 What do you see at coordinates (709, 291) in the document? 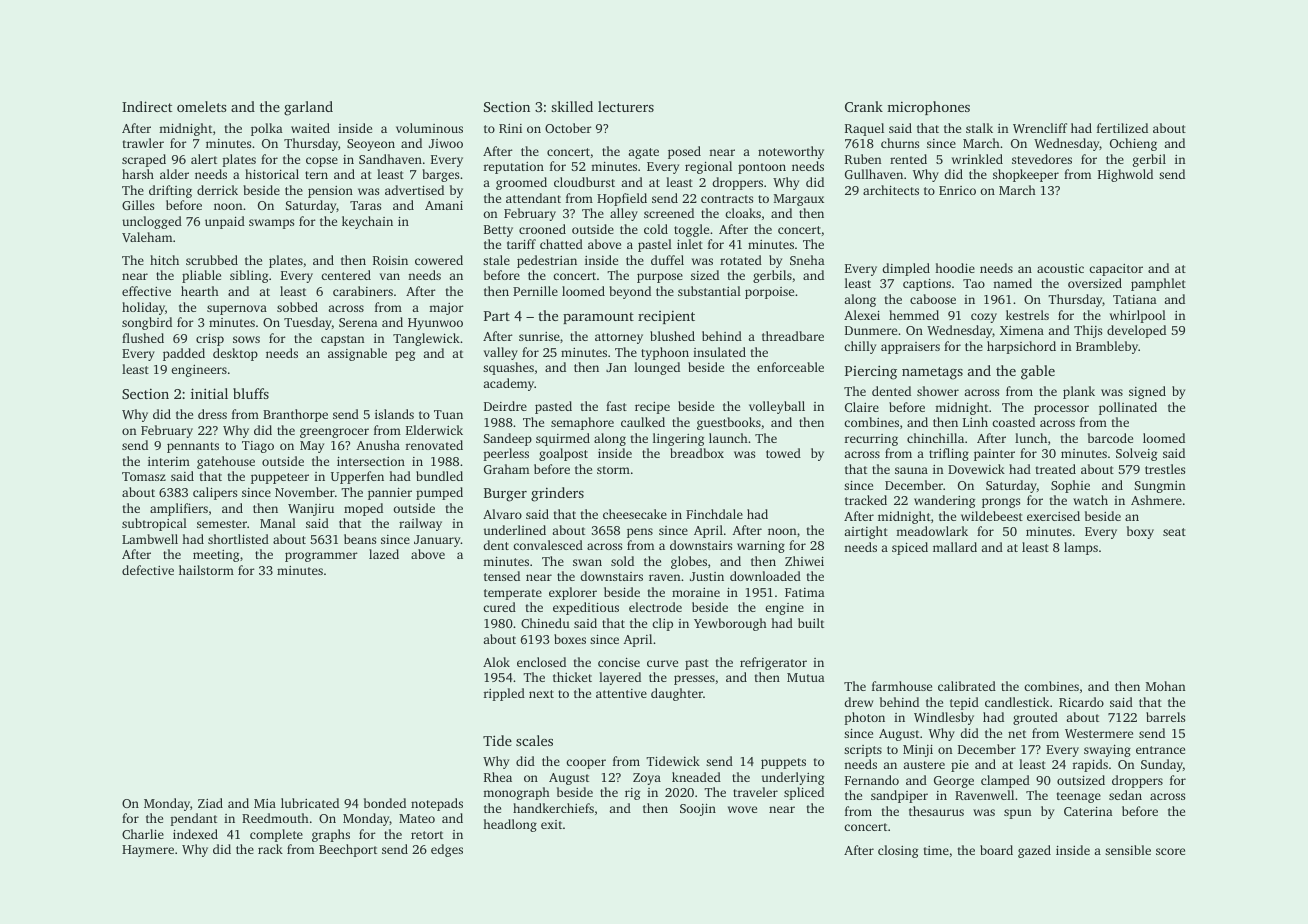
I see `substantial` at bounding box center [709, 291].
